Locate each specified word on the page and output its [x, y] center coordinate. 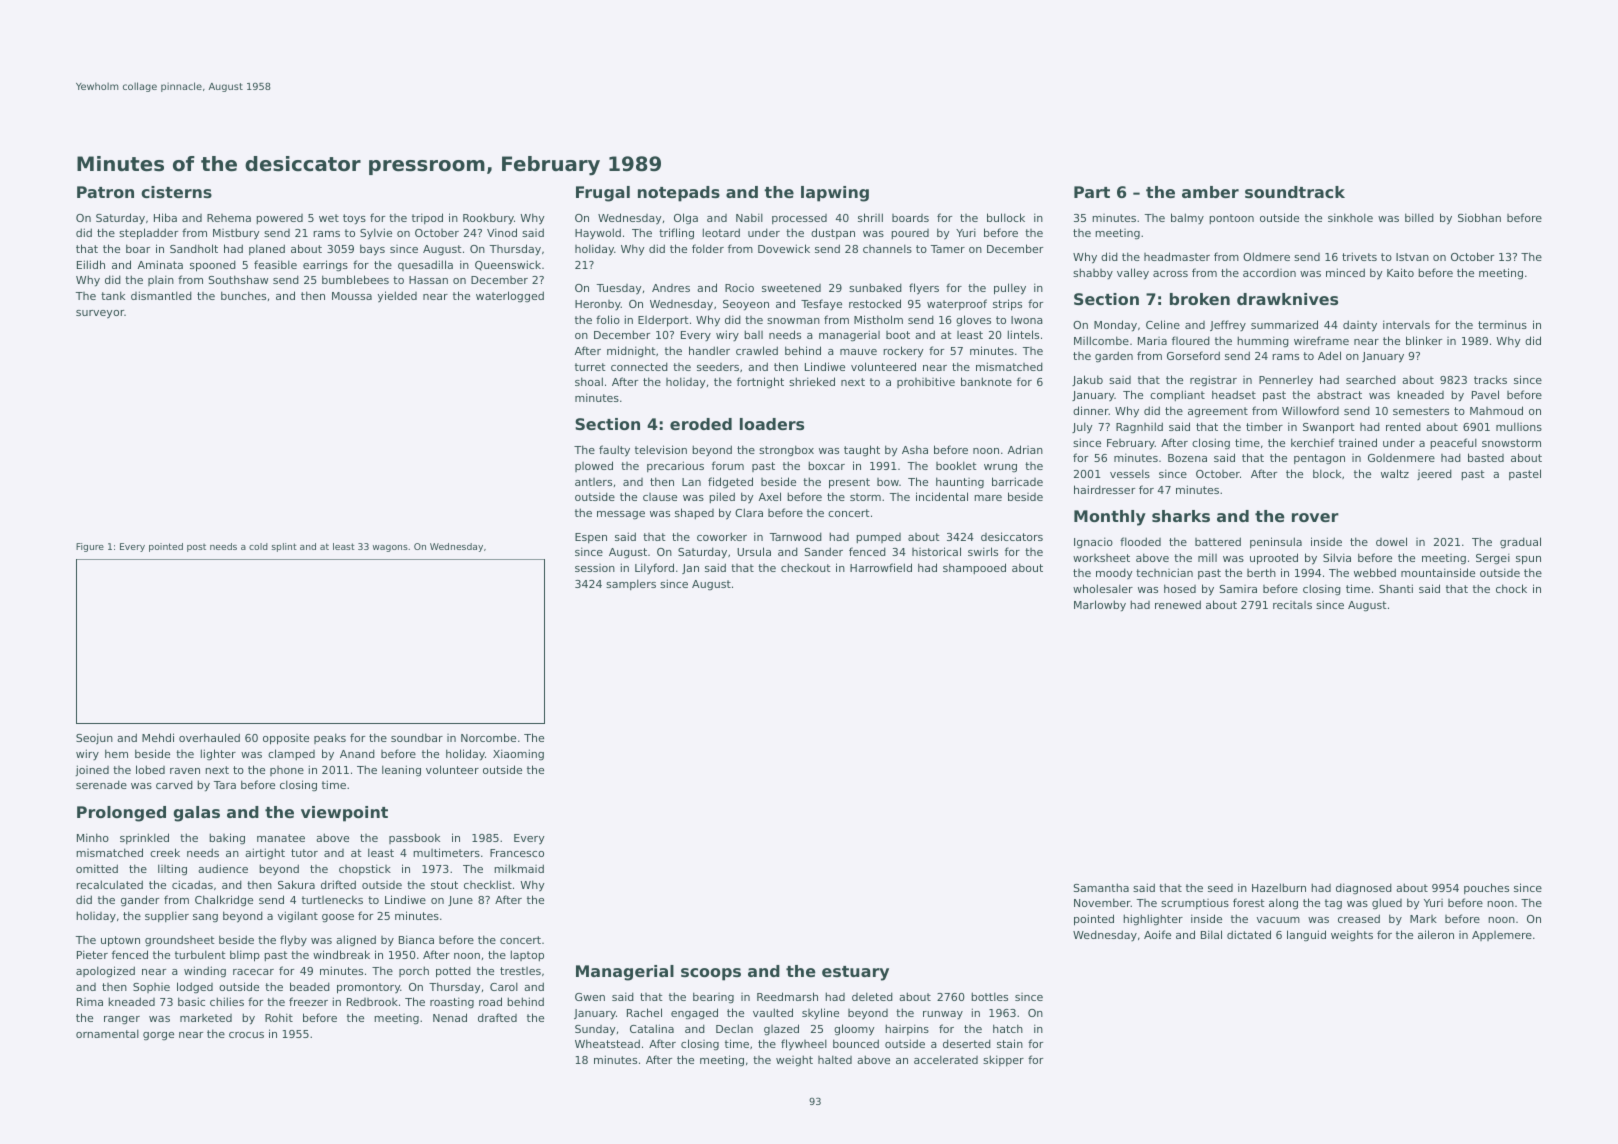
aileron [1436, 934]
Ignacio [1093, 543]
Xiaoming [518, 755]
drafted [497, 1017]
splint [284, 547]
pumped [878, 538]
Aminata [160, 264]
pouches [1486, 888]
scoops [711, 974]
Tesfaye [821, 304]
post [196, 548]
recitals [1292, 605]
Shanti [1396, 588]
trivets [1359, 256]
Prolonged [121, 814]
